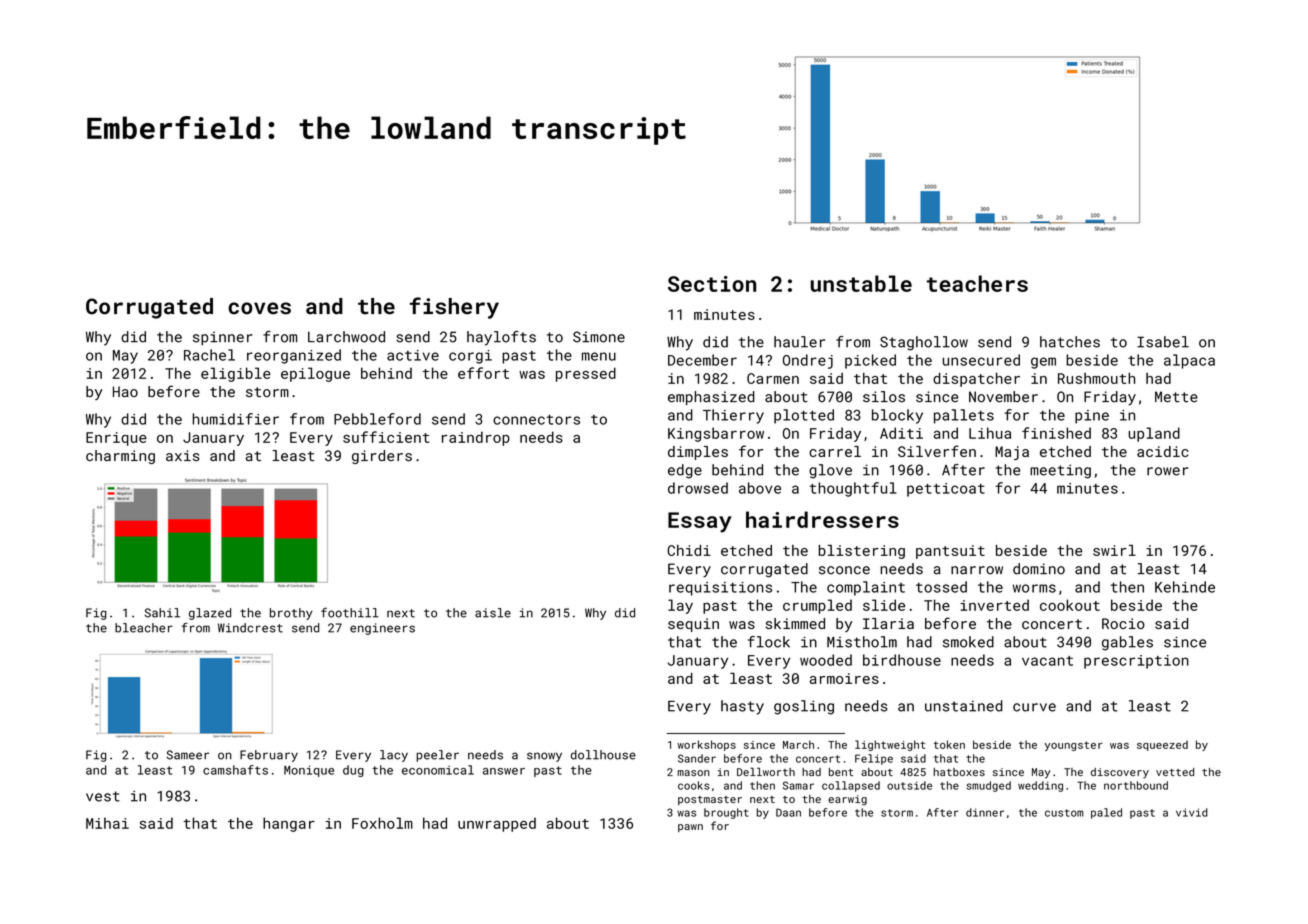 The width and height of the document is (1308, 924). Describe the element at coordinates (924, 343) in the document. I see `Staghollow` at that location.
